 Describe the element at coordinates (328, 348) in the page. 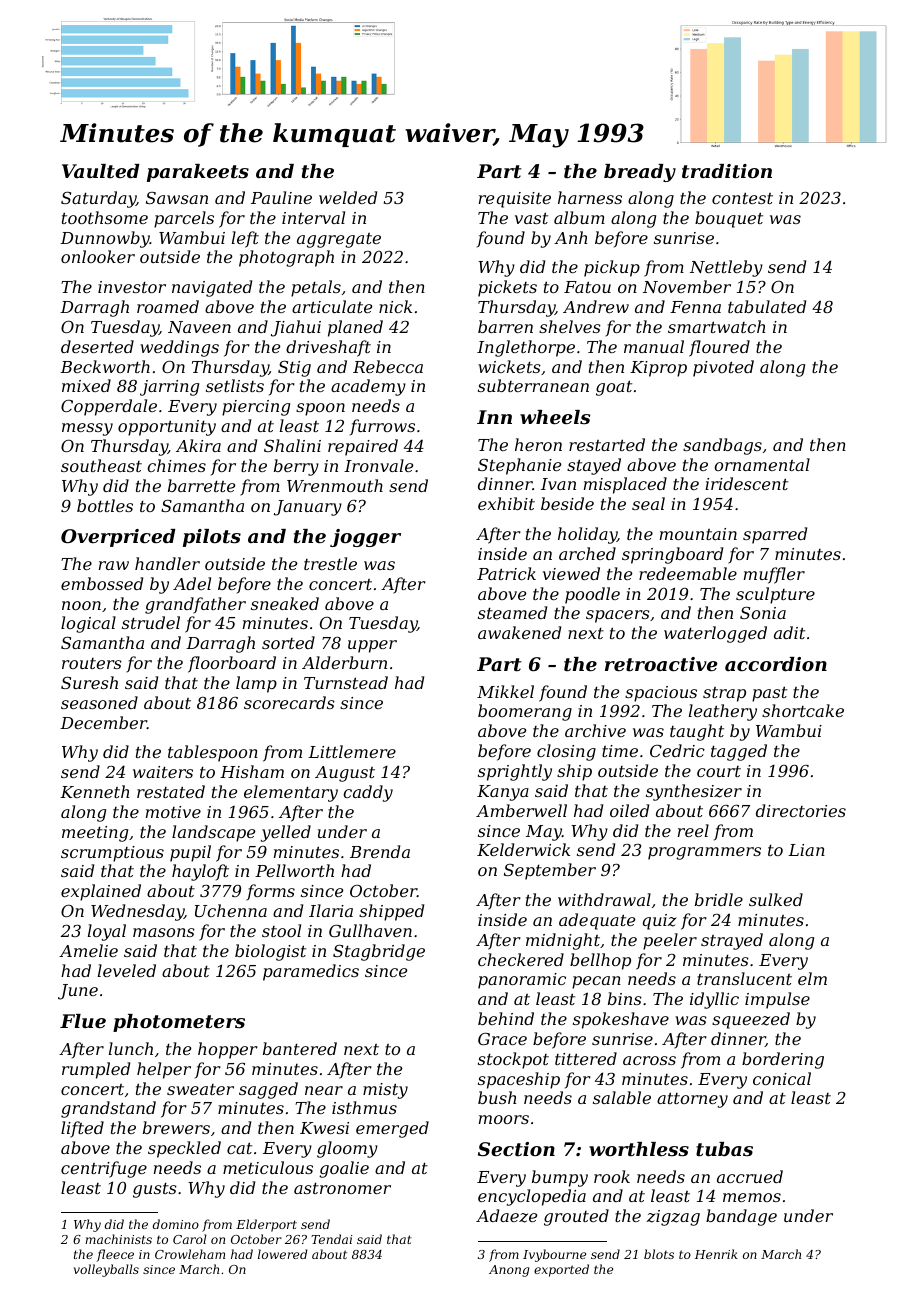

I see `driveshaft` at that location.
